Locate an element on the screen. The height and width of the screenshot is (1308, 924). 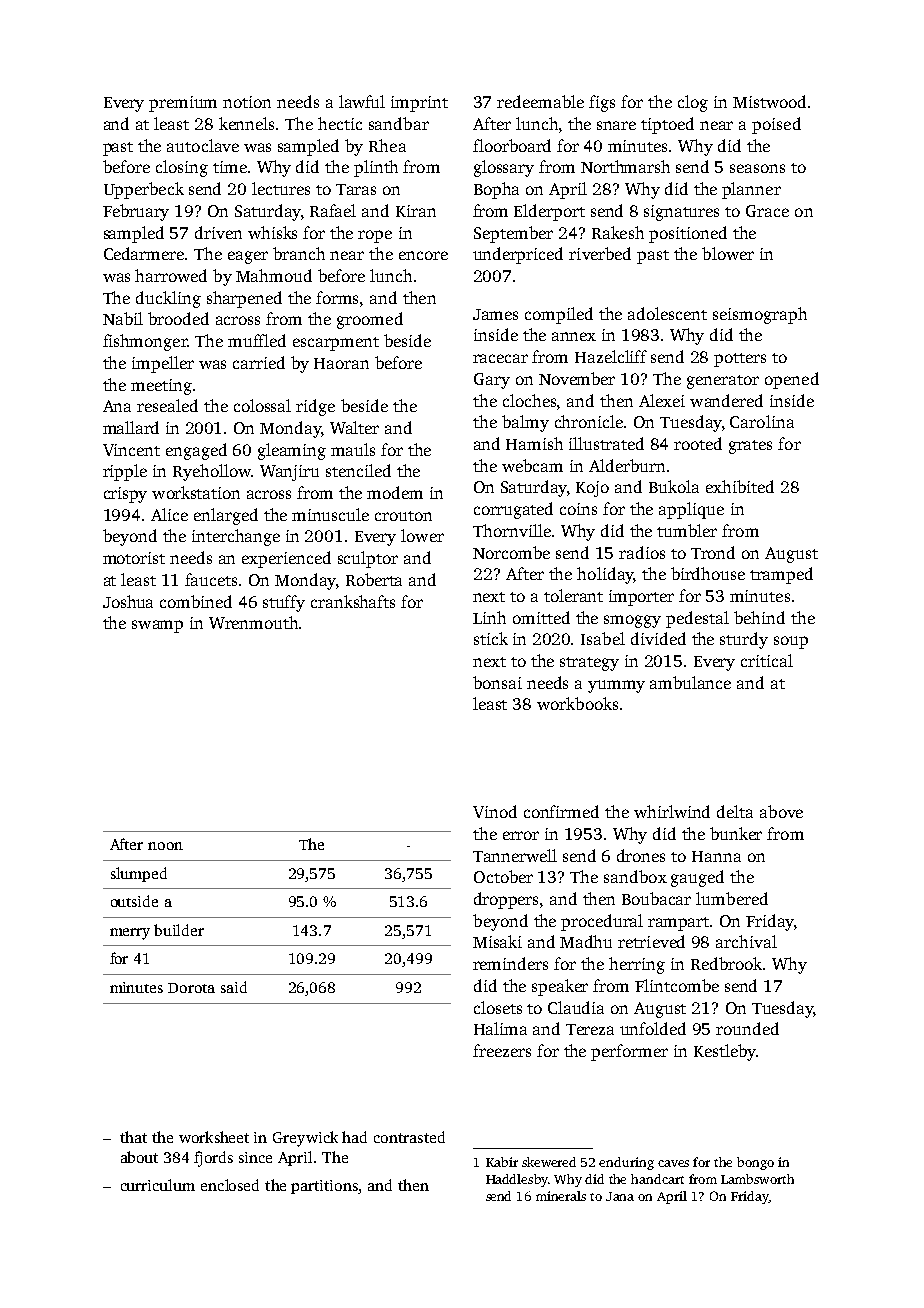
figs is located at coordinates (602, 103).
